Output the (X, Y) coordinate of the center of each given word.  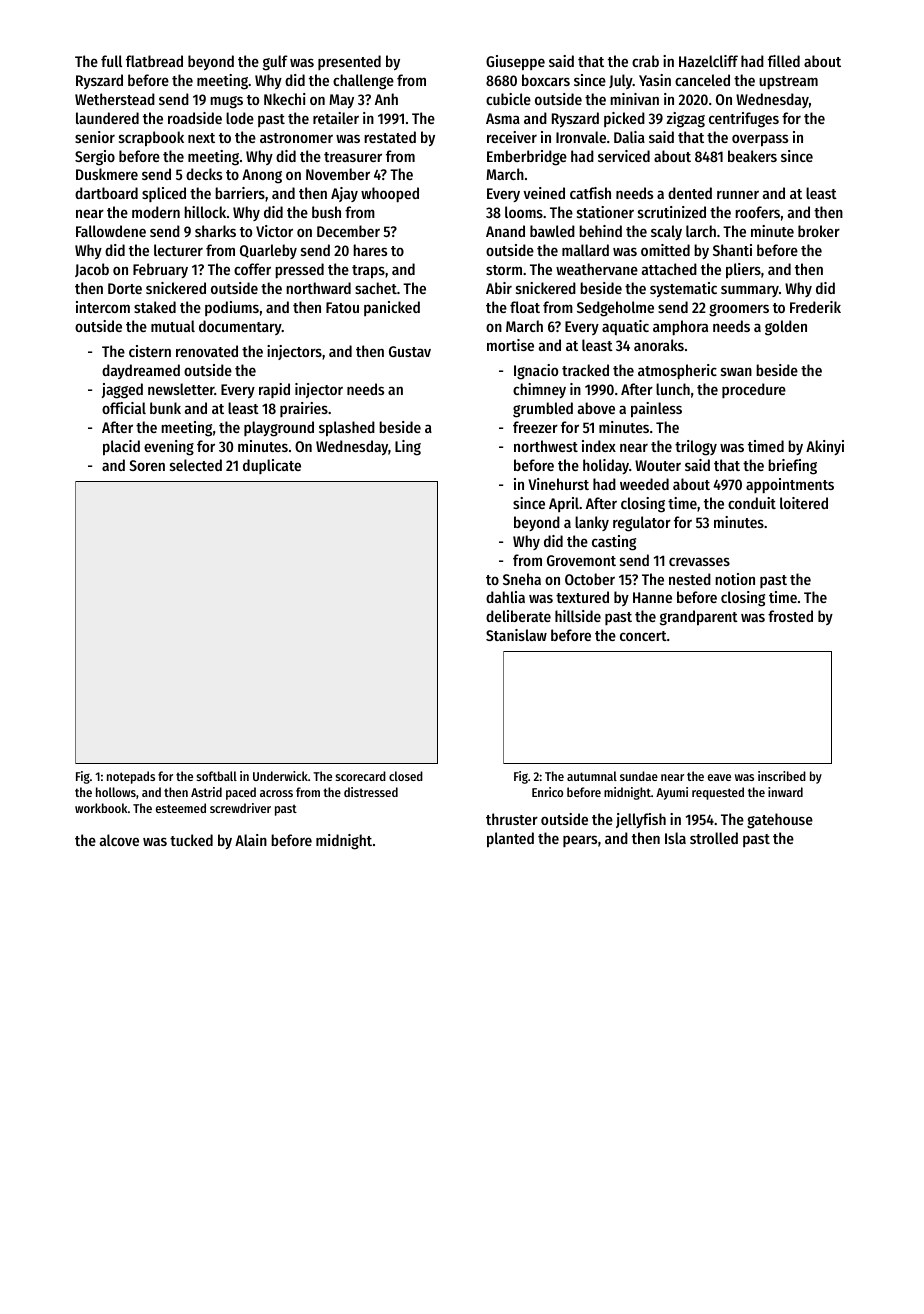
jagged (122, 391)
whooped (390, 194)
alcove (119, 840)
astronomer (296, 138)
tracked (585, 370)
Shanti (732, 250)
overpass (760, 140)
